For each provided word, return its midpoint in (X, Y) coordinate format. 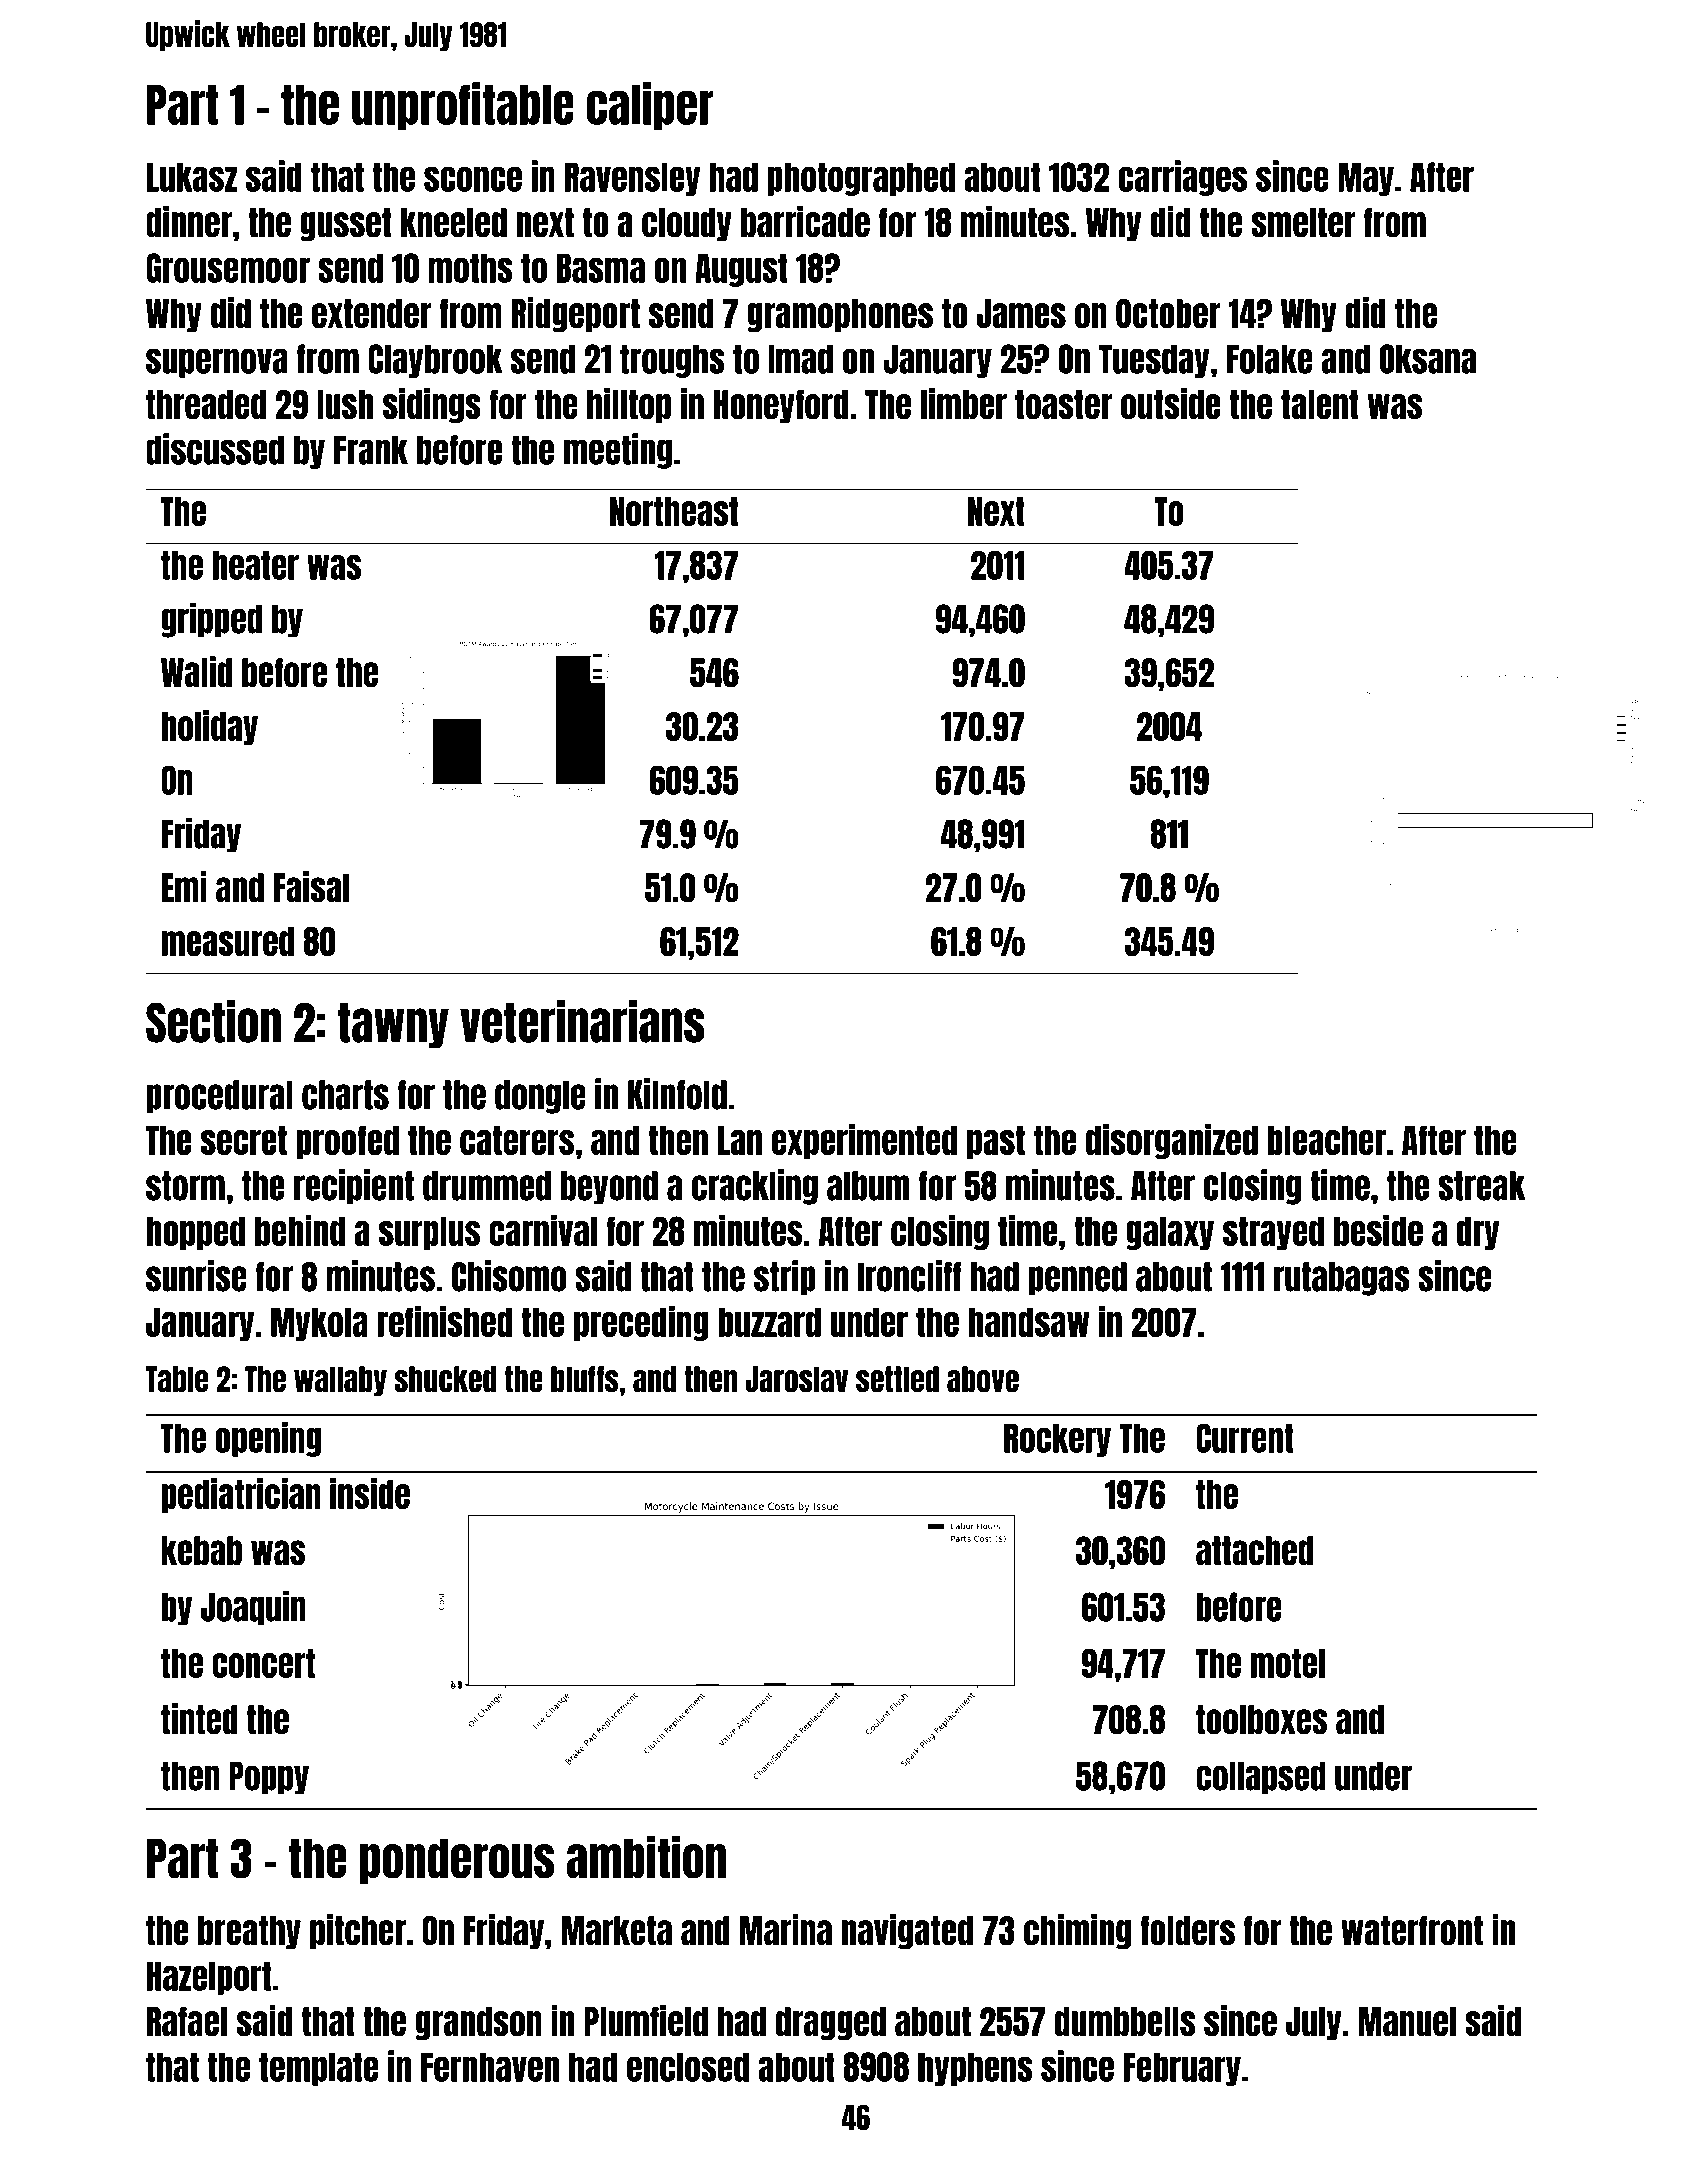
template (319, 2069)
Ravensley (632, 179)
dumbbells (1125, 2022)
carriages (1182, 178)
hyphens (975, 2069)
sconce (473, 179)
